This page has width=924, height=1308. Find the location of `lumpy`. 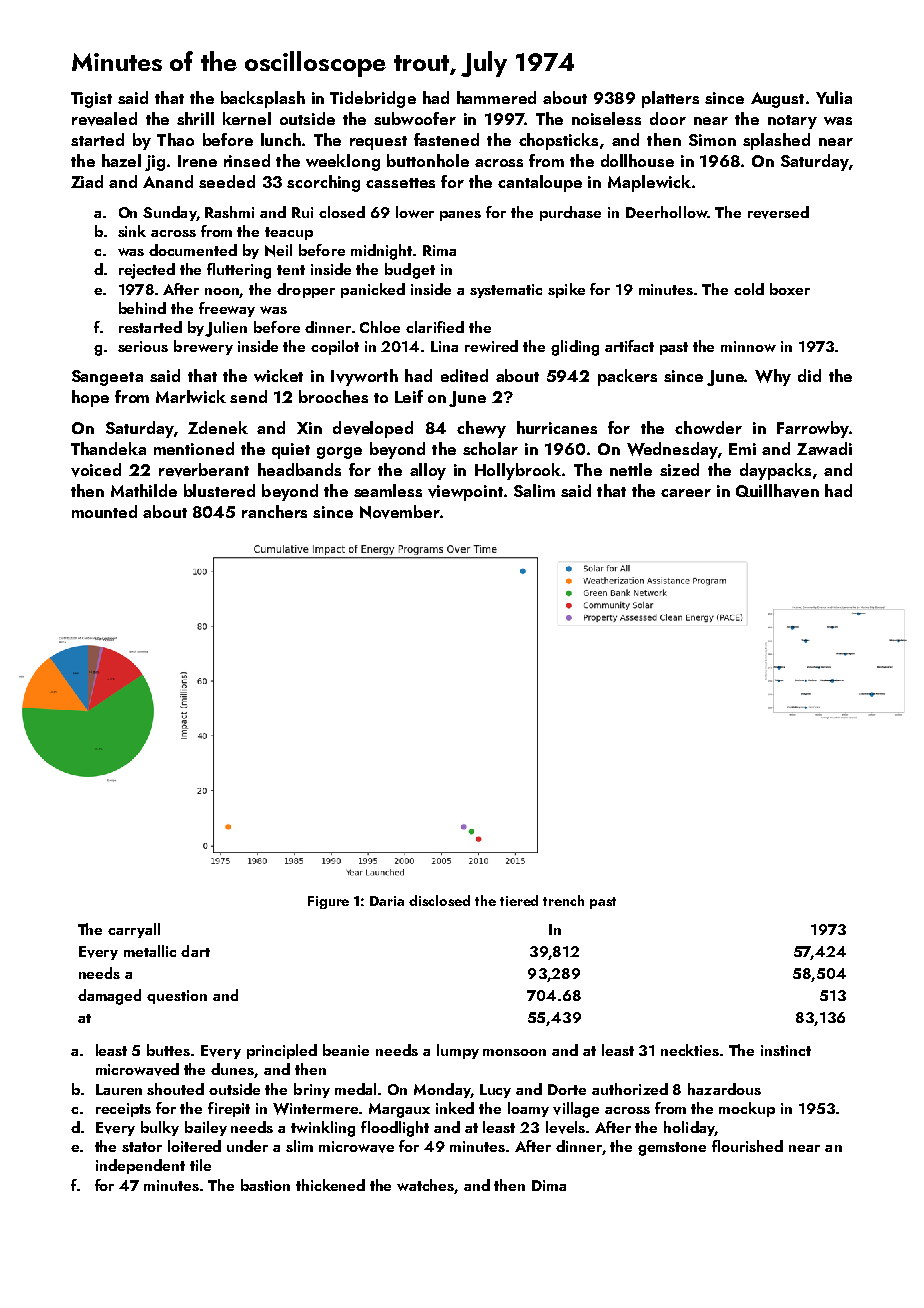

lumpy is located at coordinates (458, 1051).
